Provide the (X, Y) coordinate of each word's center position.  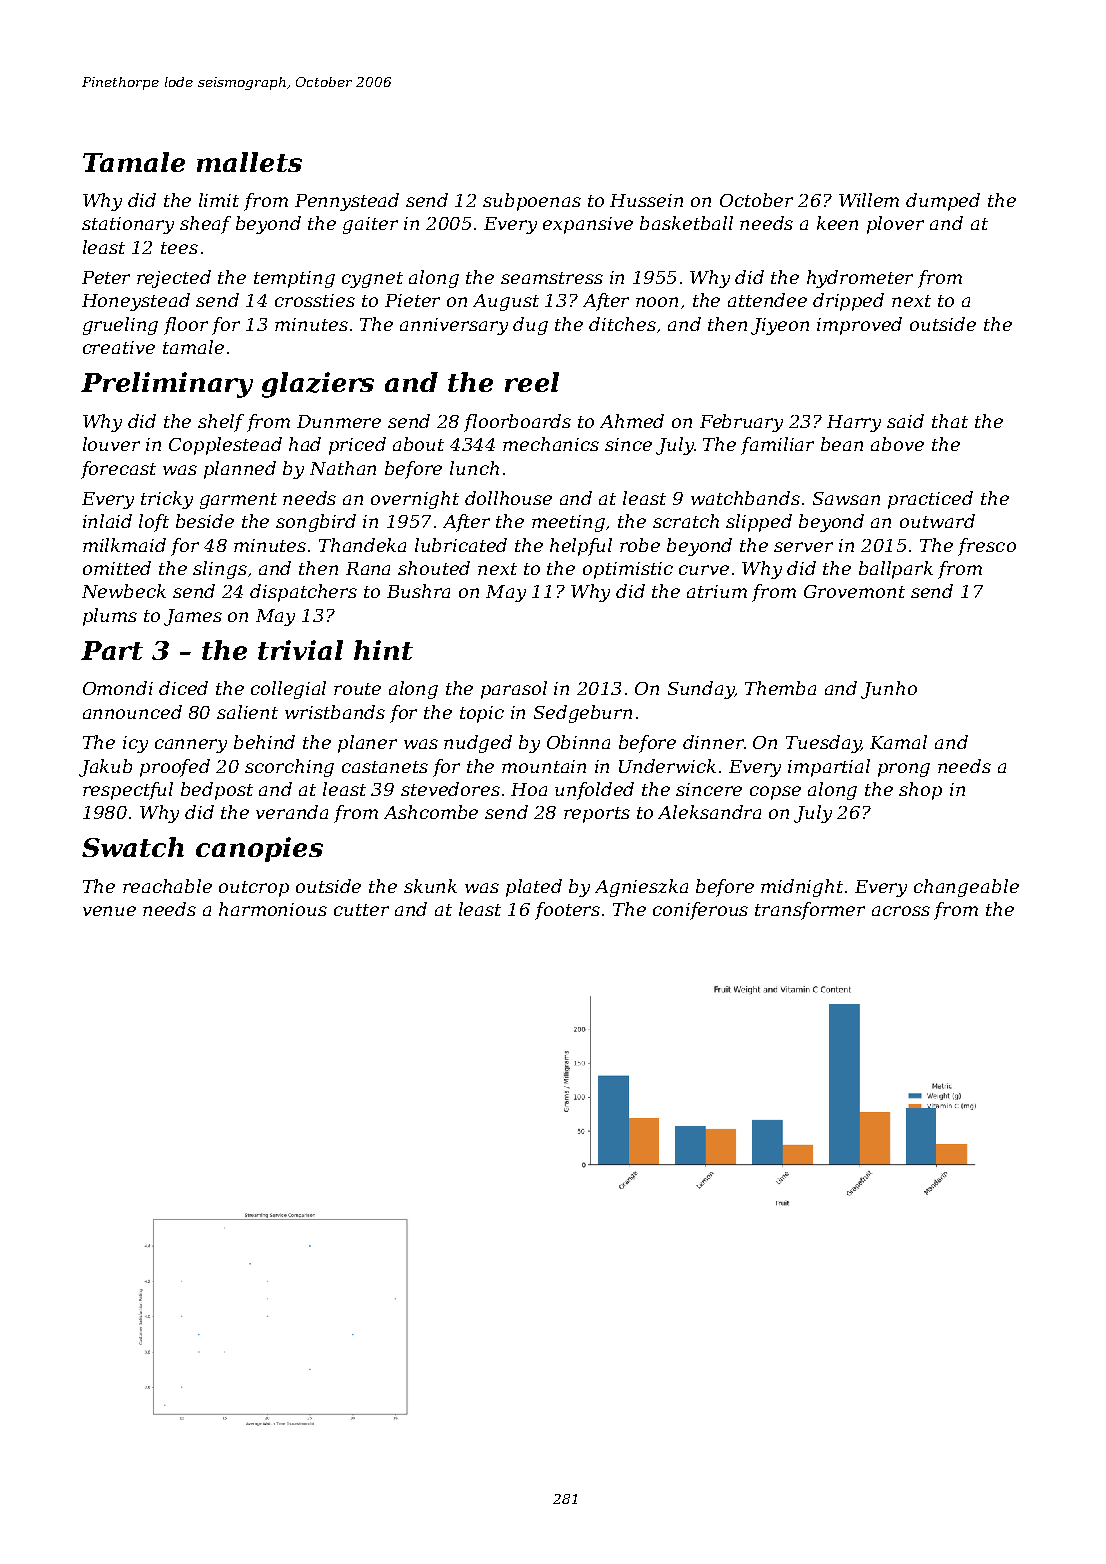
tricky (167, 500)
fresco (987, 547)
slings (220, 570)
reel (532, 382)
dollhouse (508, 498)
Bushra (418, 591)
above (897, 444)
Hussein (646, 200)
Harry (854, 423)
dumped (943, 202)
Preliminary (167, 385)
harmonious (273, 909)
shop (920, 791)
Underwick (667, 766)
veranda (292, 812)
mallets (249, 162)
